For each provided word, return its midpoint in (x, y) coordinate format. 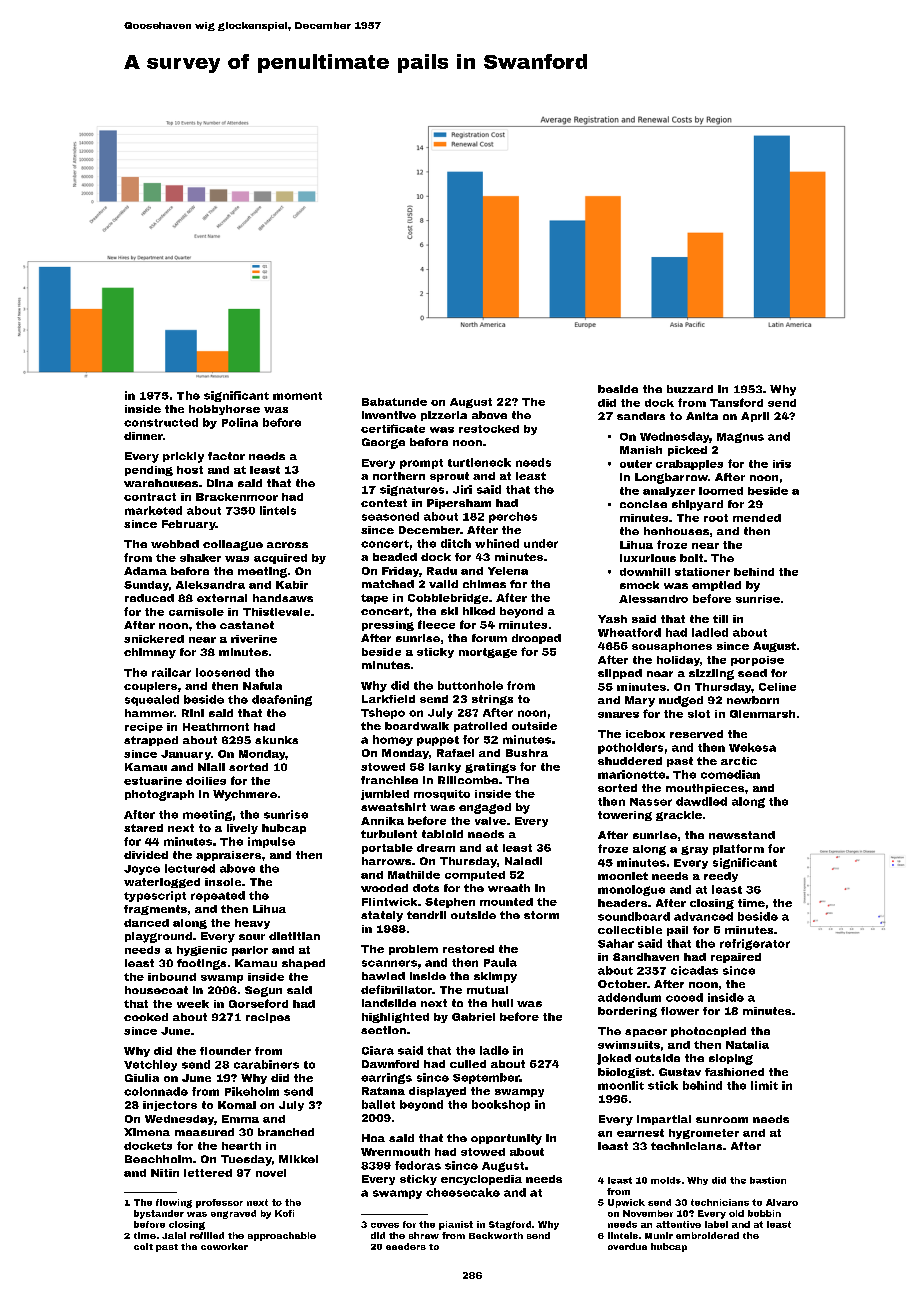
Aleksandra (210, 585)
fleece (436, 624)
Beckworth (496, 1235)
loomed (721, 491)
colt (143, 1246)
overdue (627, 1246)
